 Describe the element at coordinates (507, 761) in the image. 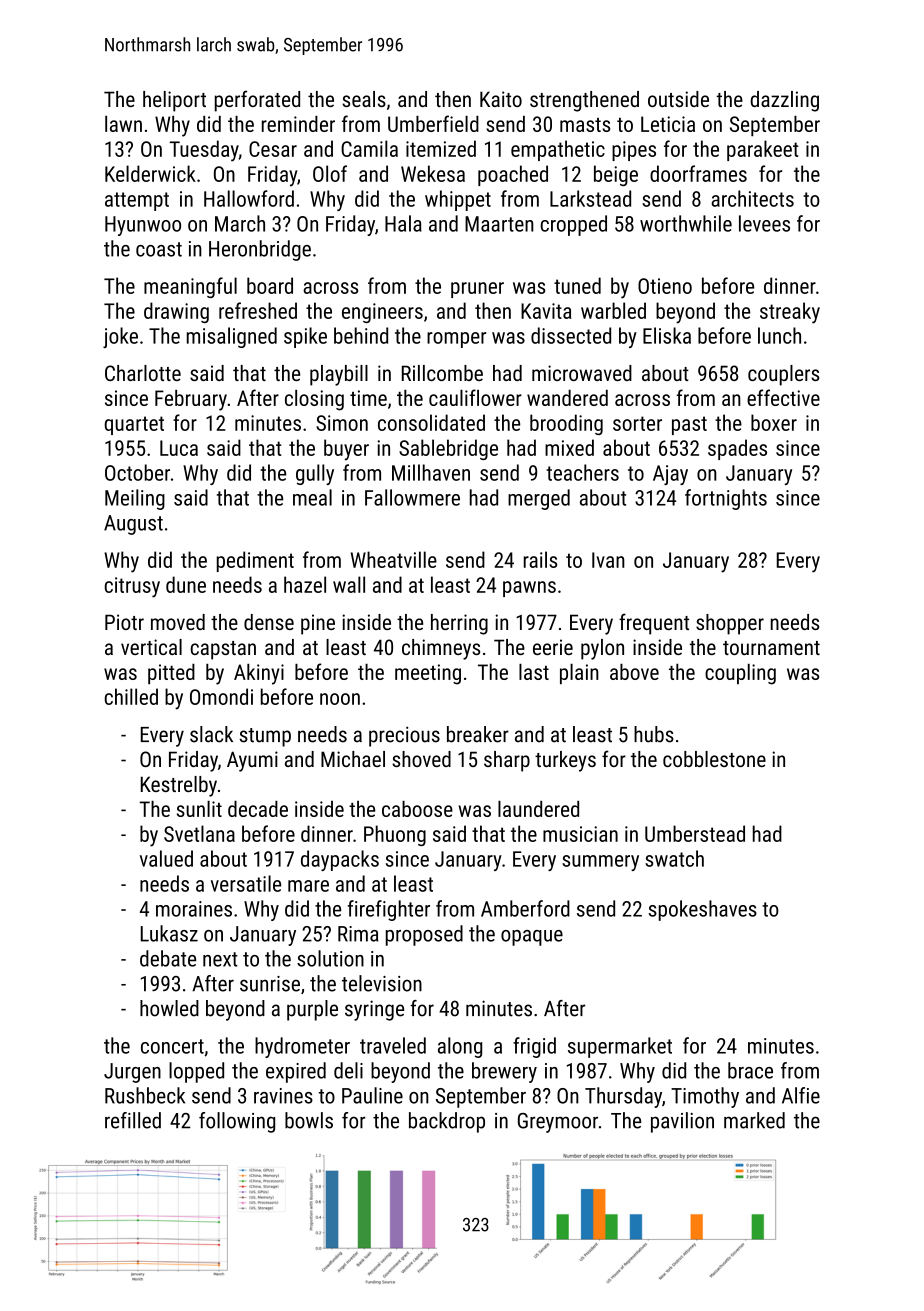

I see `sharp` at that location.
